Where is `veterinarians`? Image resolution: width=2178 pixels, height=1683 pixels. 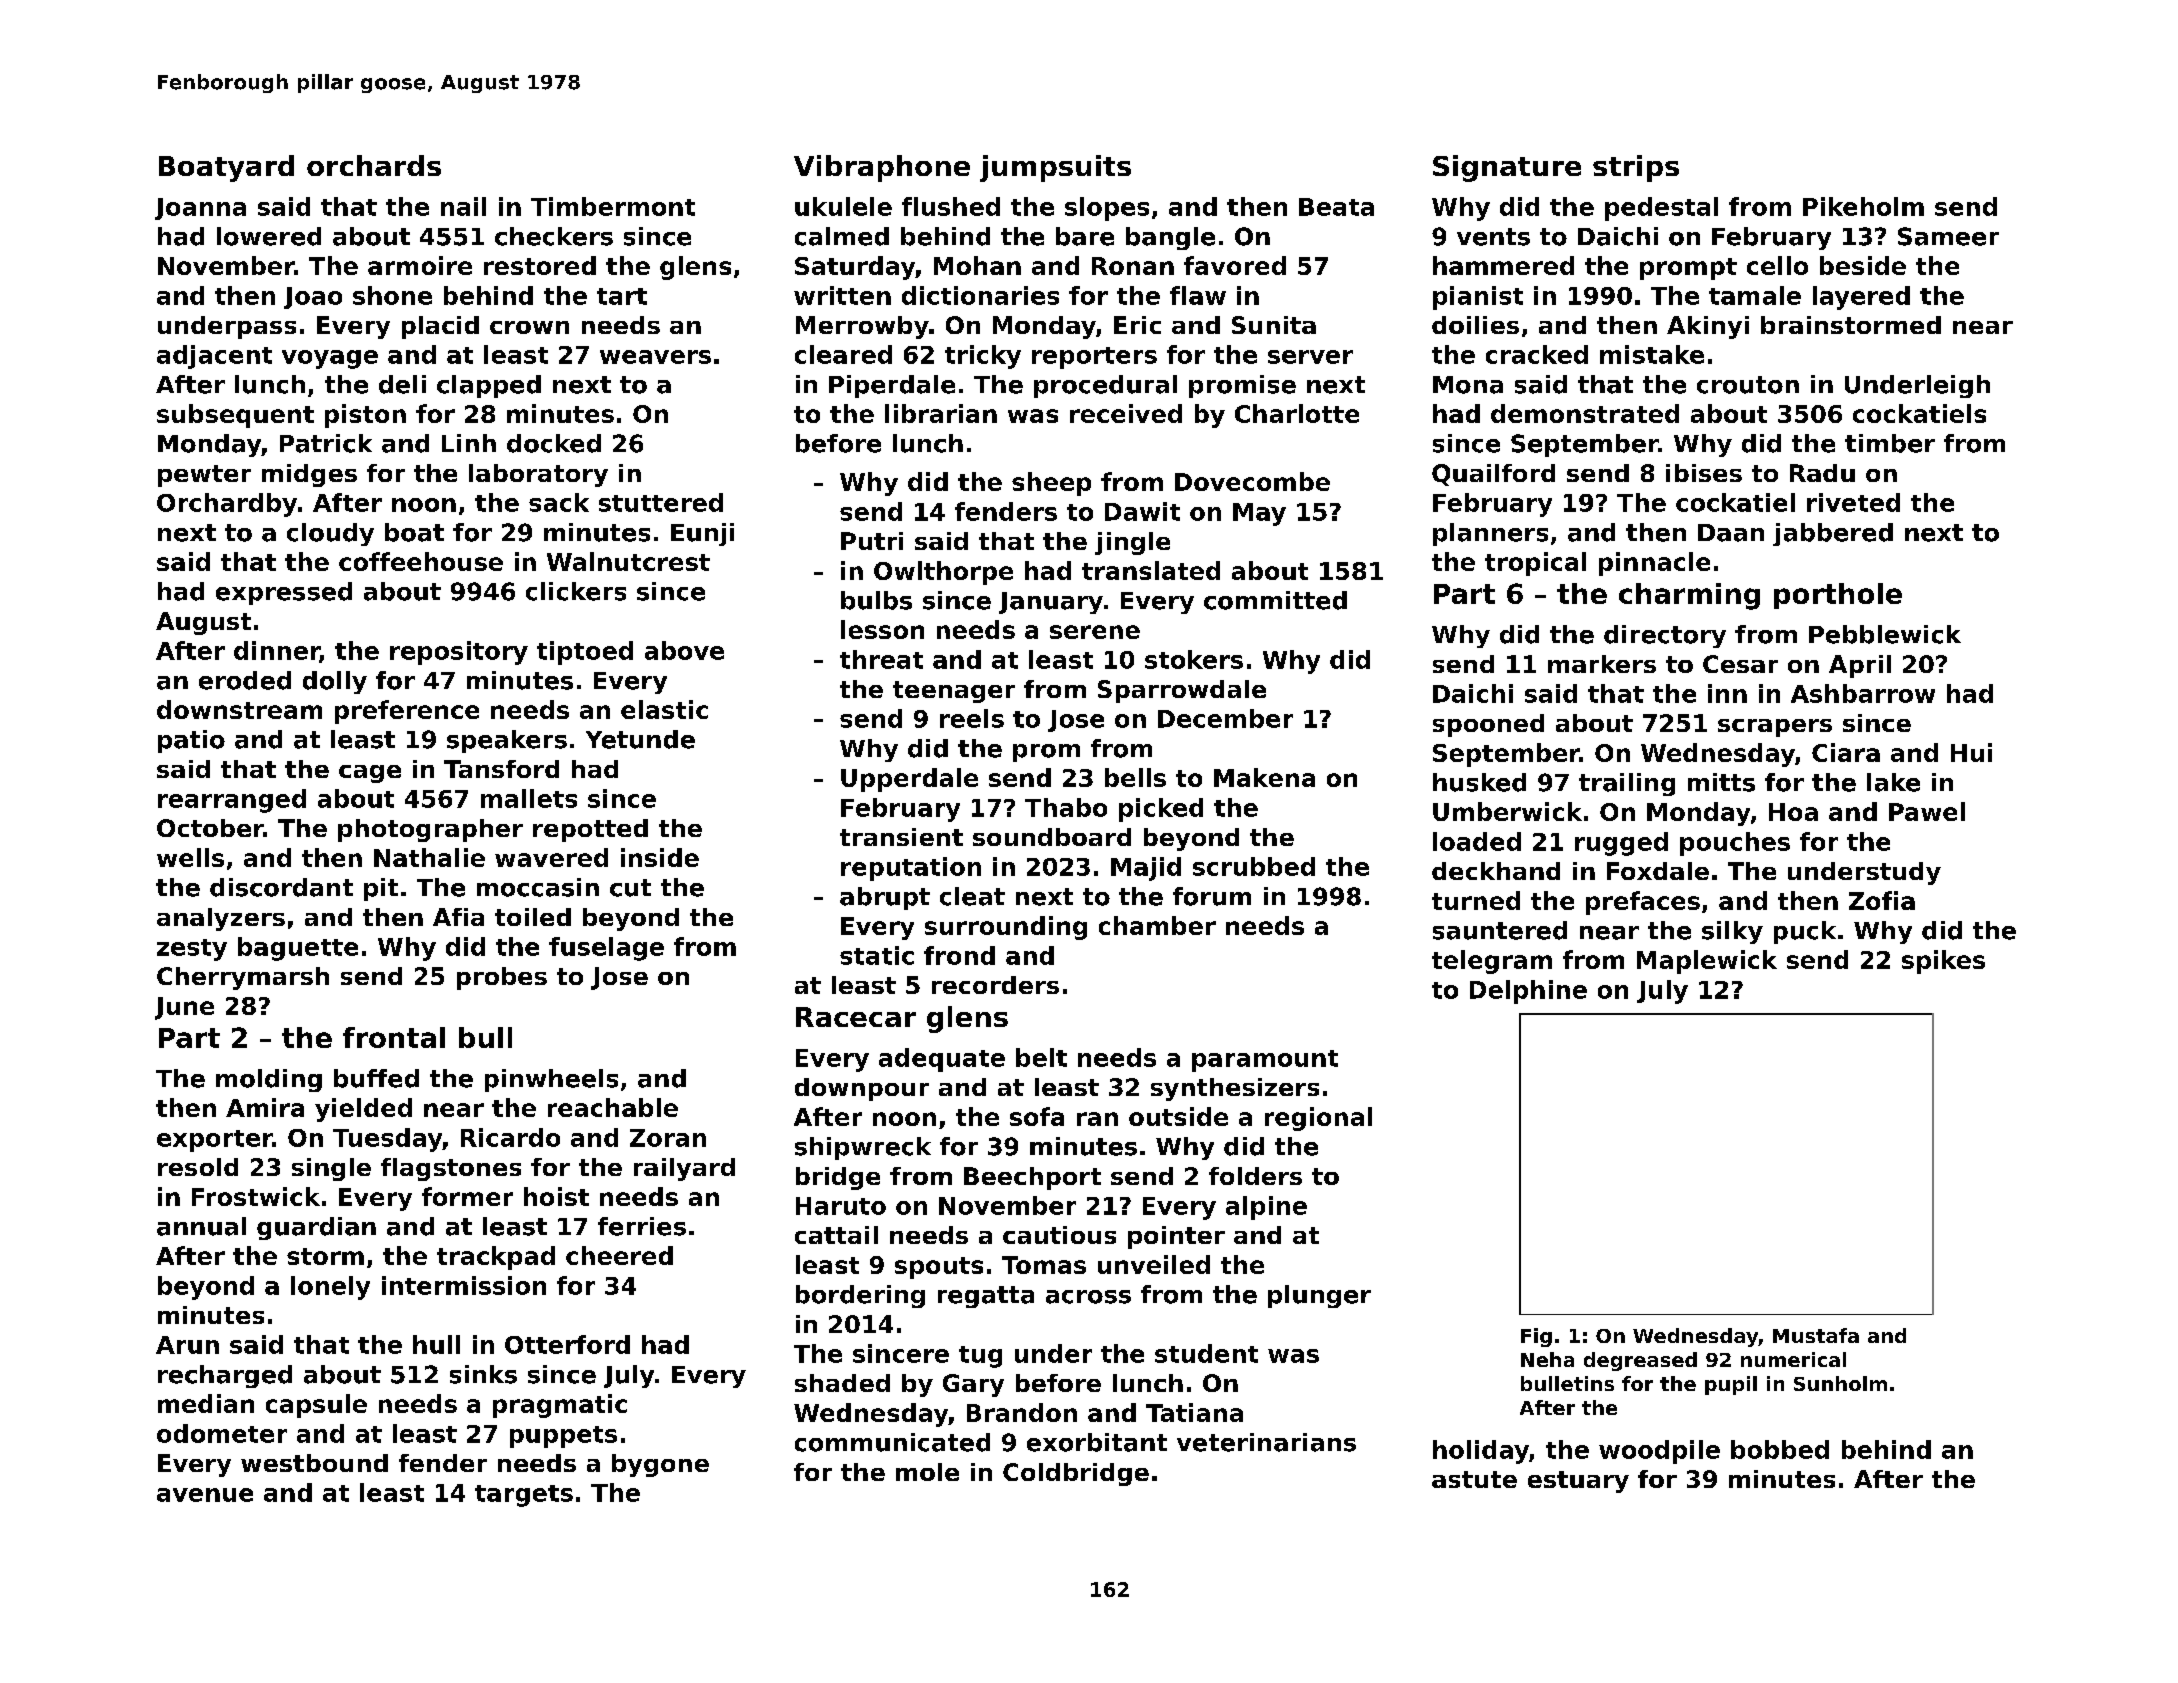 veterinarians is located at coordinates (1266, 1442).
